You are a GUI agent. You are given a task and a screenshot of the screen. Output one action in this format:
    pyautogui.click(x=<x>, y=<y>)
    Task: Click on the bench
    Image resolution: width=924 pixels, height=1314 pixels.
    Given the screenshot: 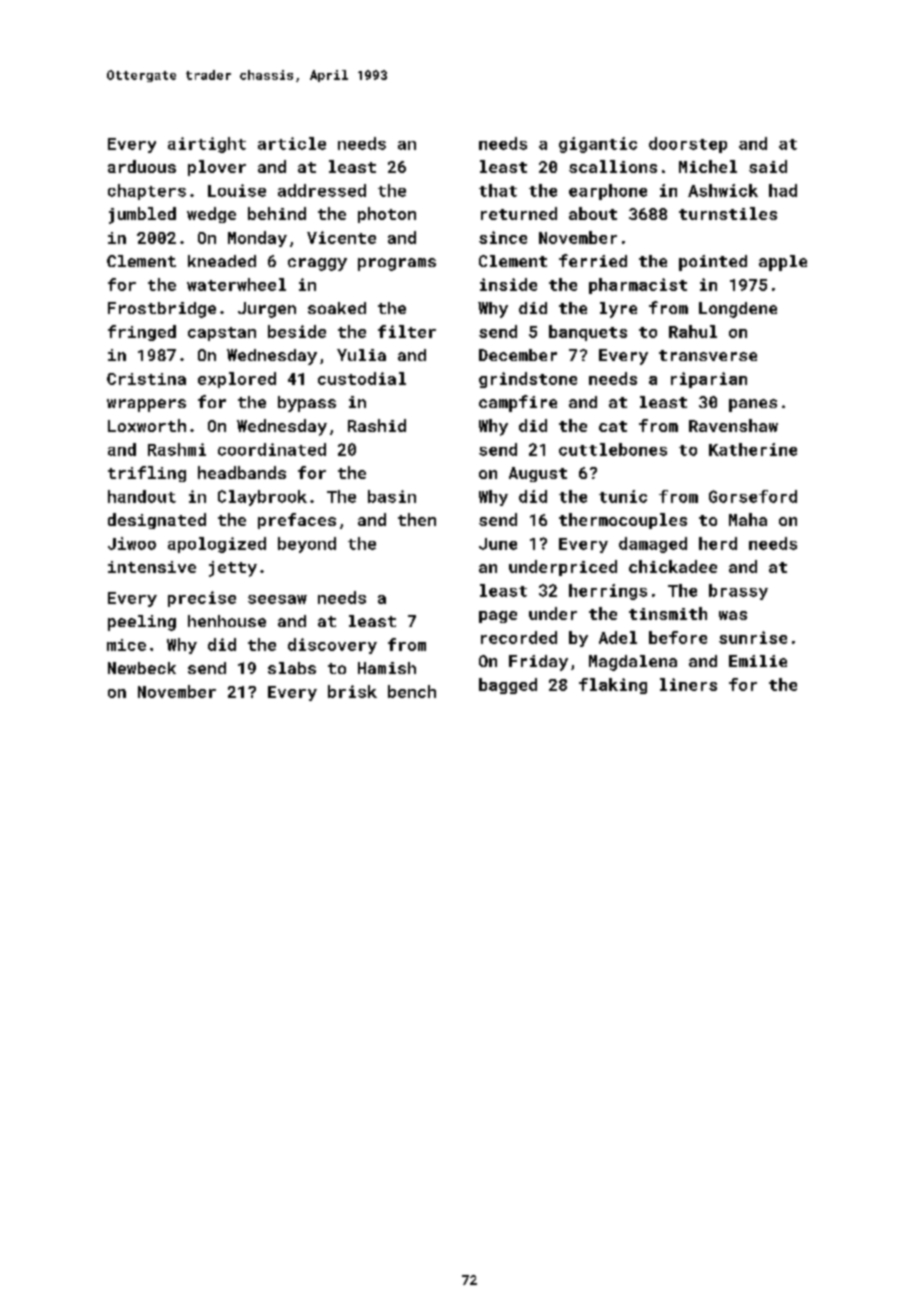 What is the action you would take?
    pyautogui.click(x=412, y=691)
